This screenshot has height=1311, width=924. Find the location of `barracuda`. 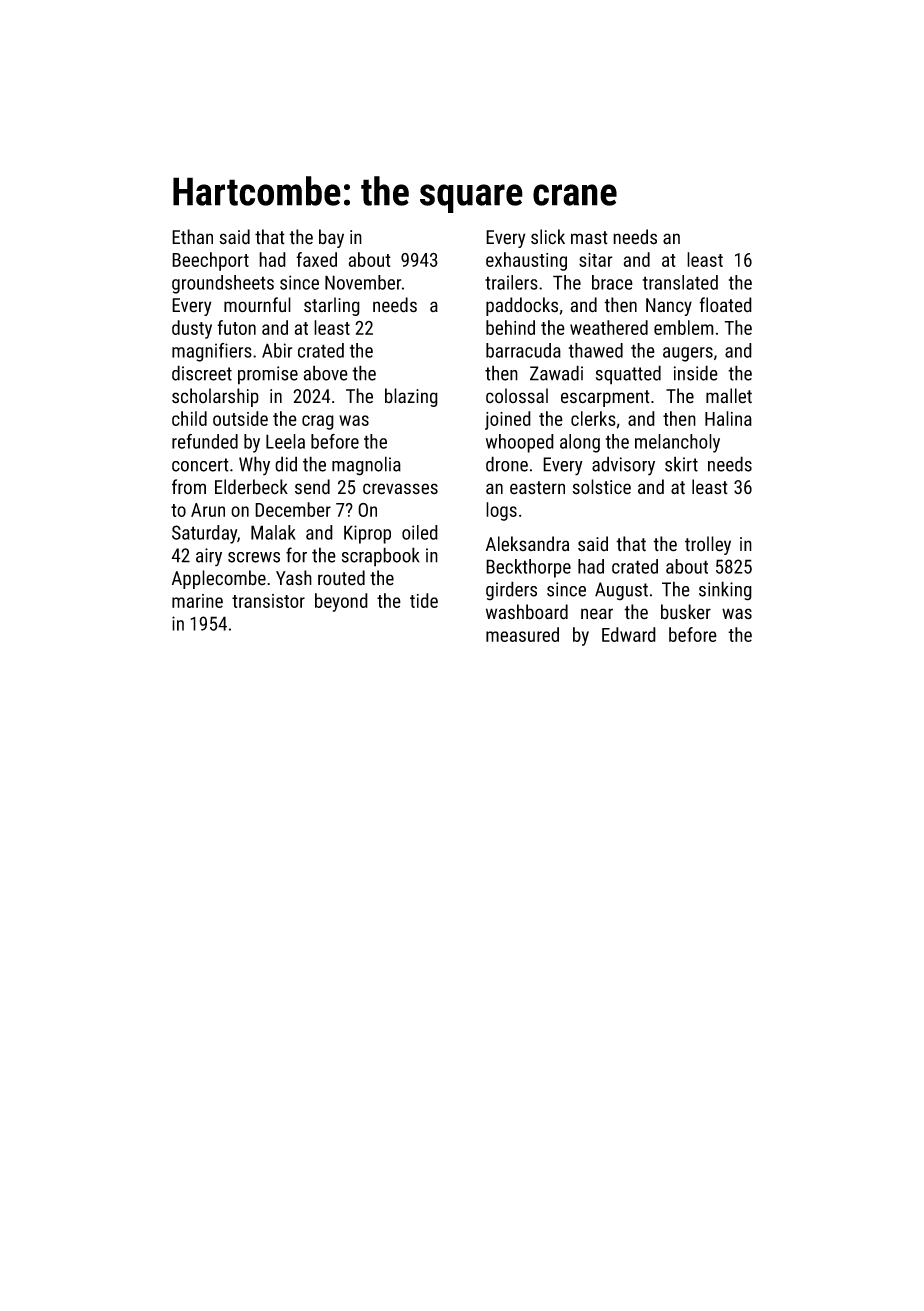

barracuda is located at coordinates (523, 350).
